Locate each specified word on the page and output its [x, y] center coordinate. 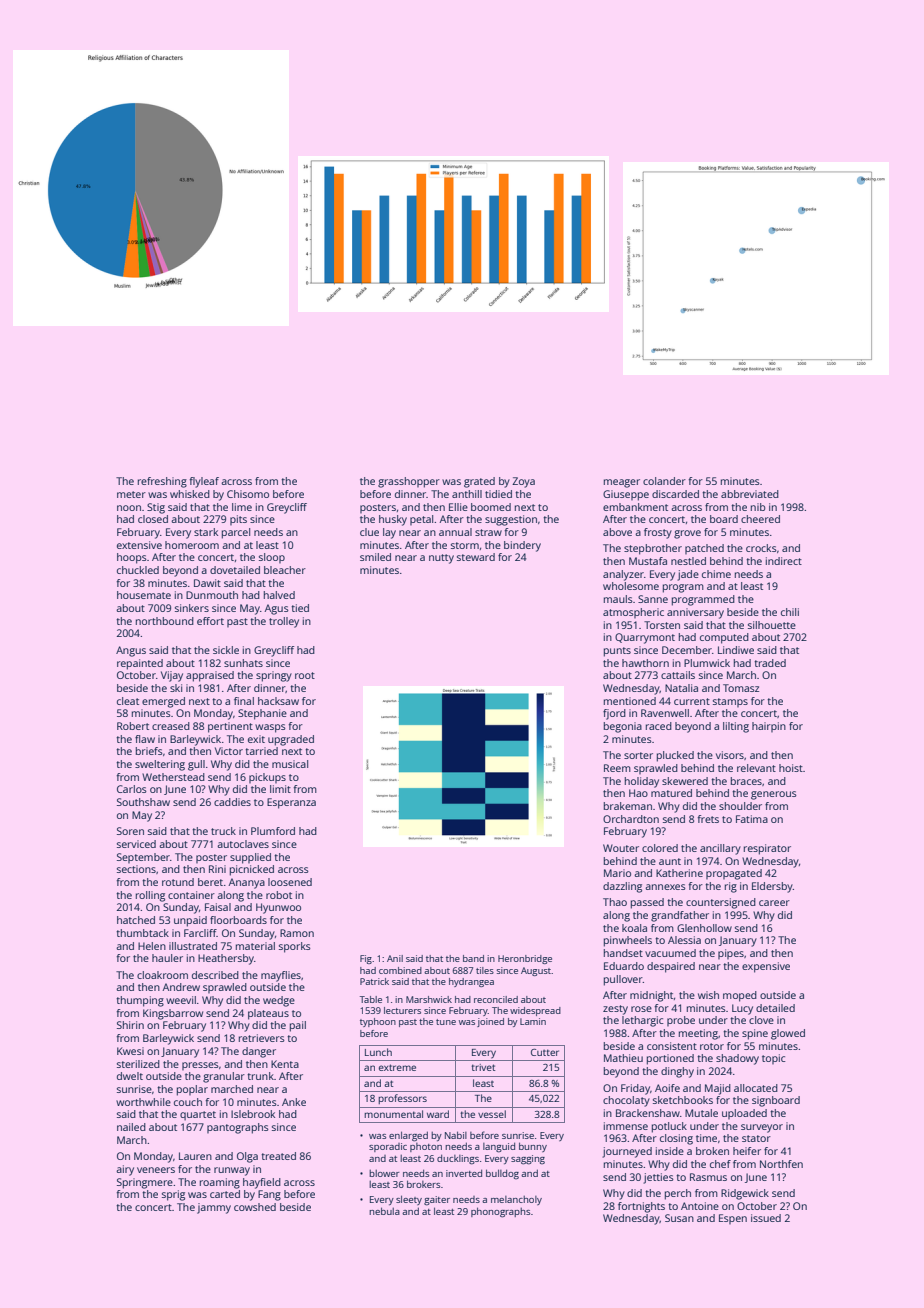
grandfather [680, 916]
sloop [272, 558]
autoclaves [243, 844]
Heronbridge [525, 959]
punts [617, 652]
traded [770, 663]
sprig [173, 1195]
